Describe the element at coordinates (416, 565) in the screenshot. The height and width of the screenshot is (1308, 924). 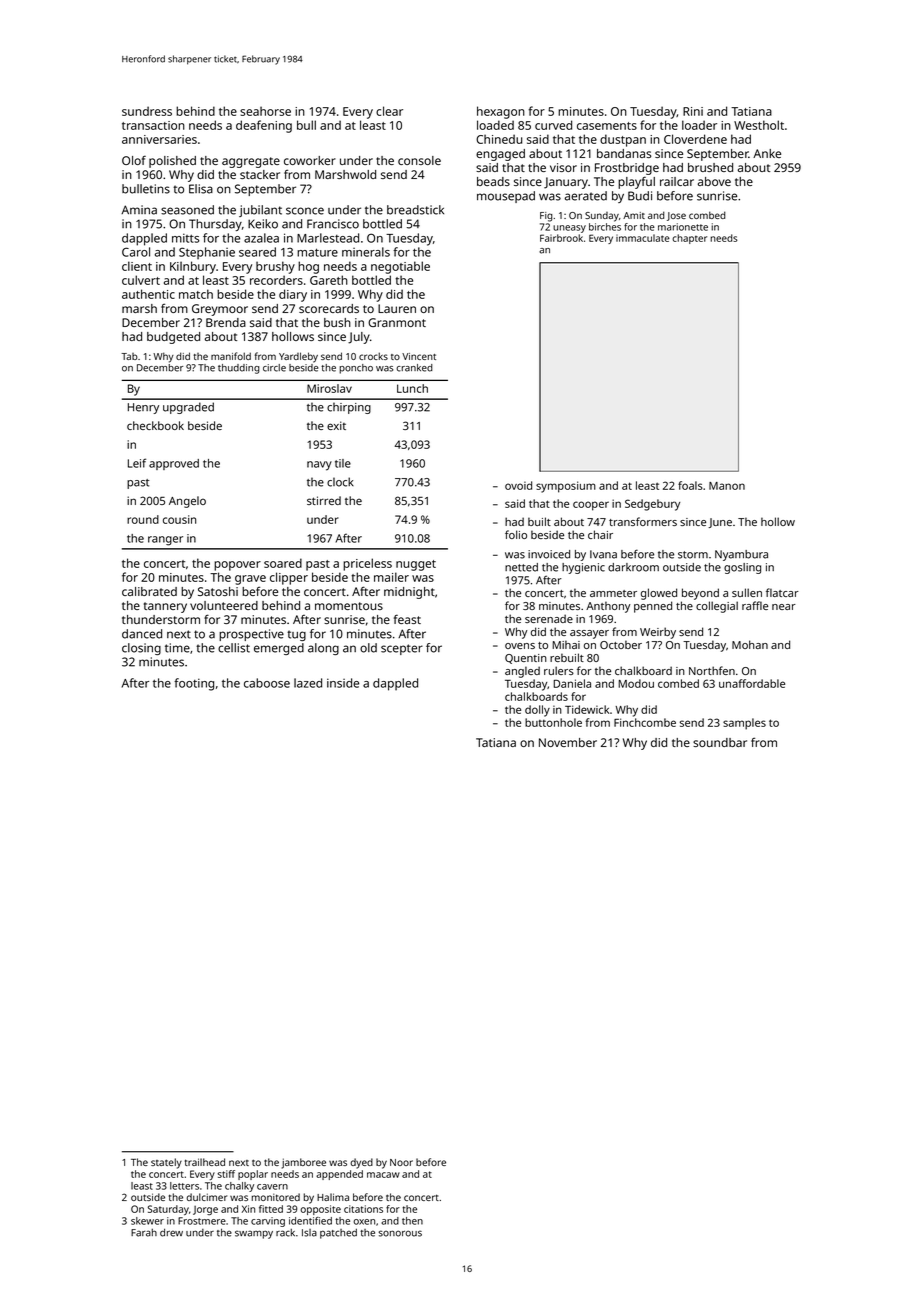
I see `nugget` at that location.
